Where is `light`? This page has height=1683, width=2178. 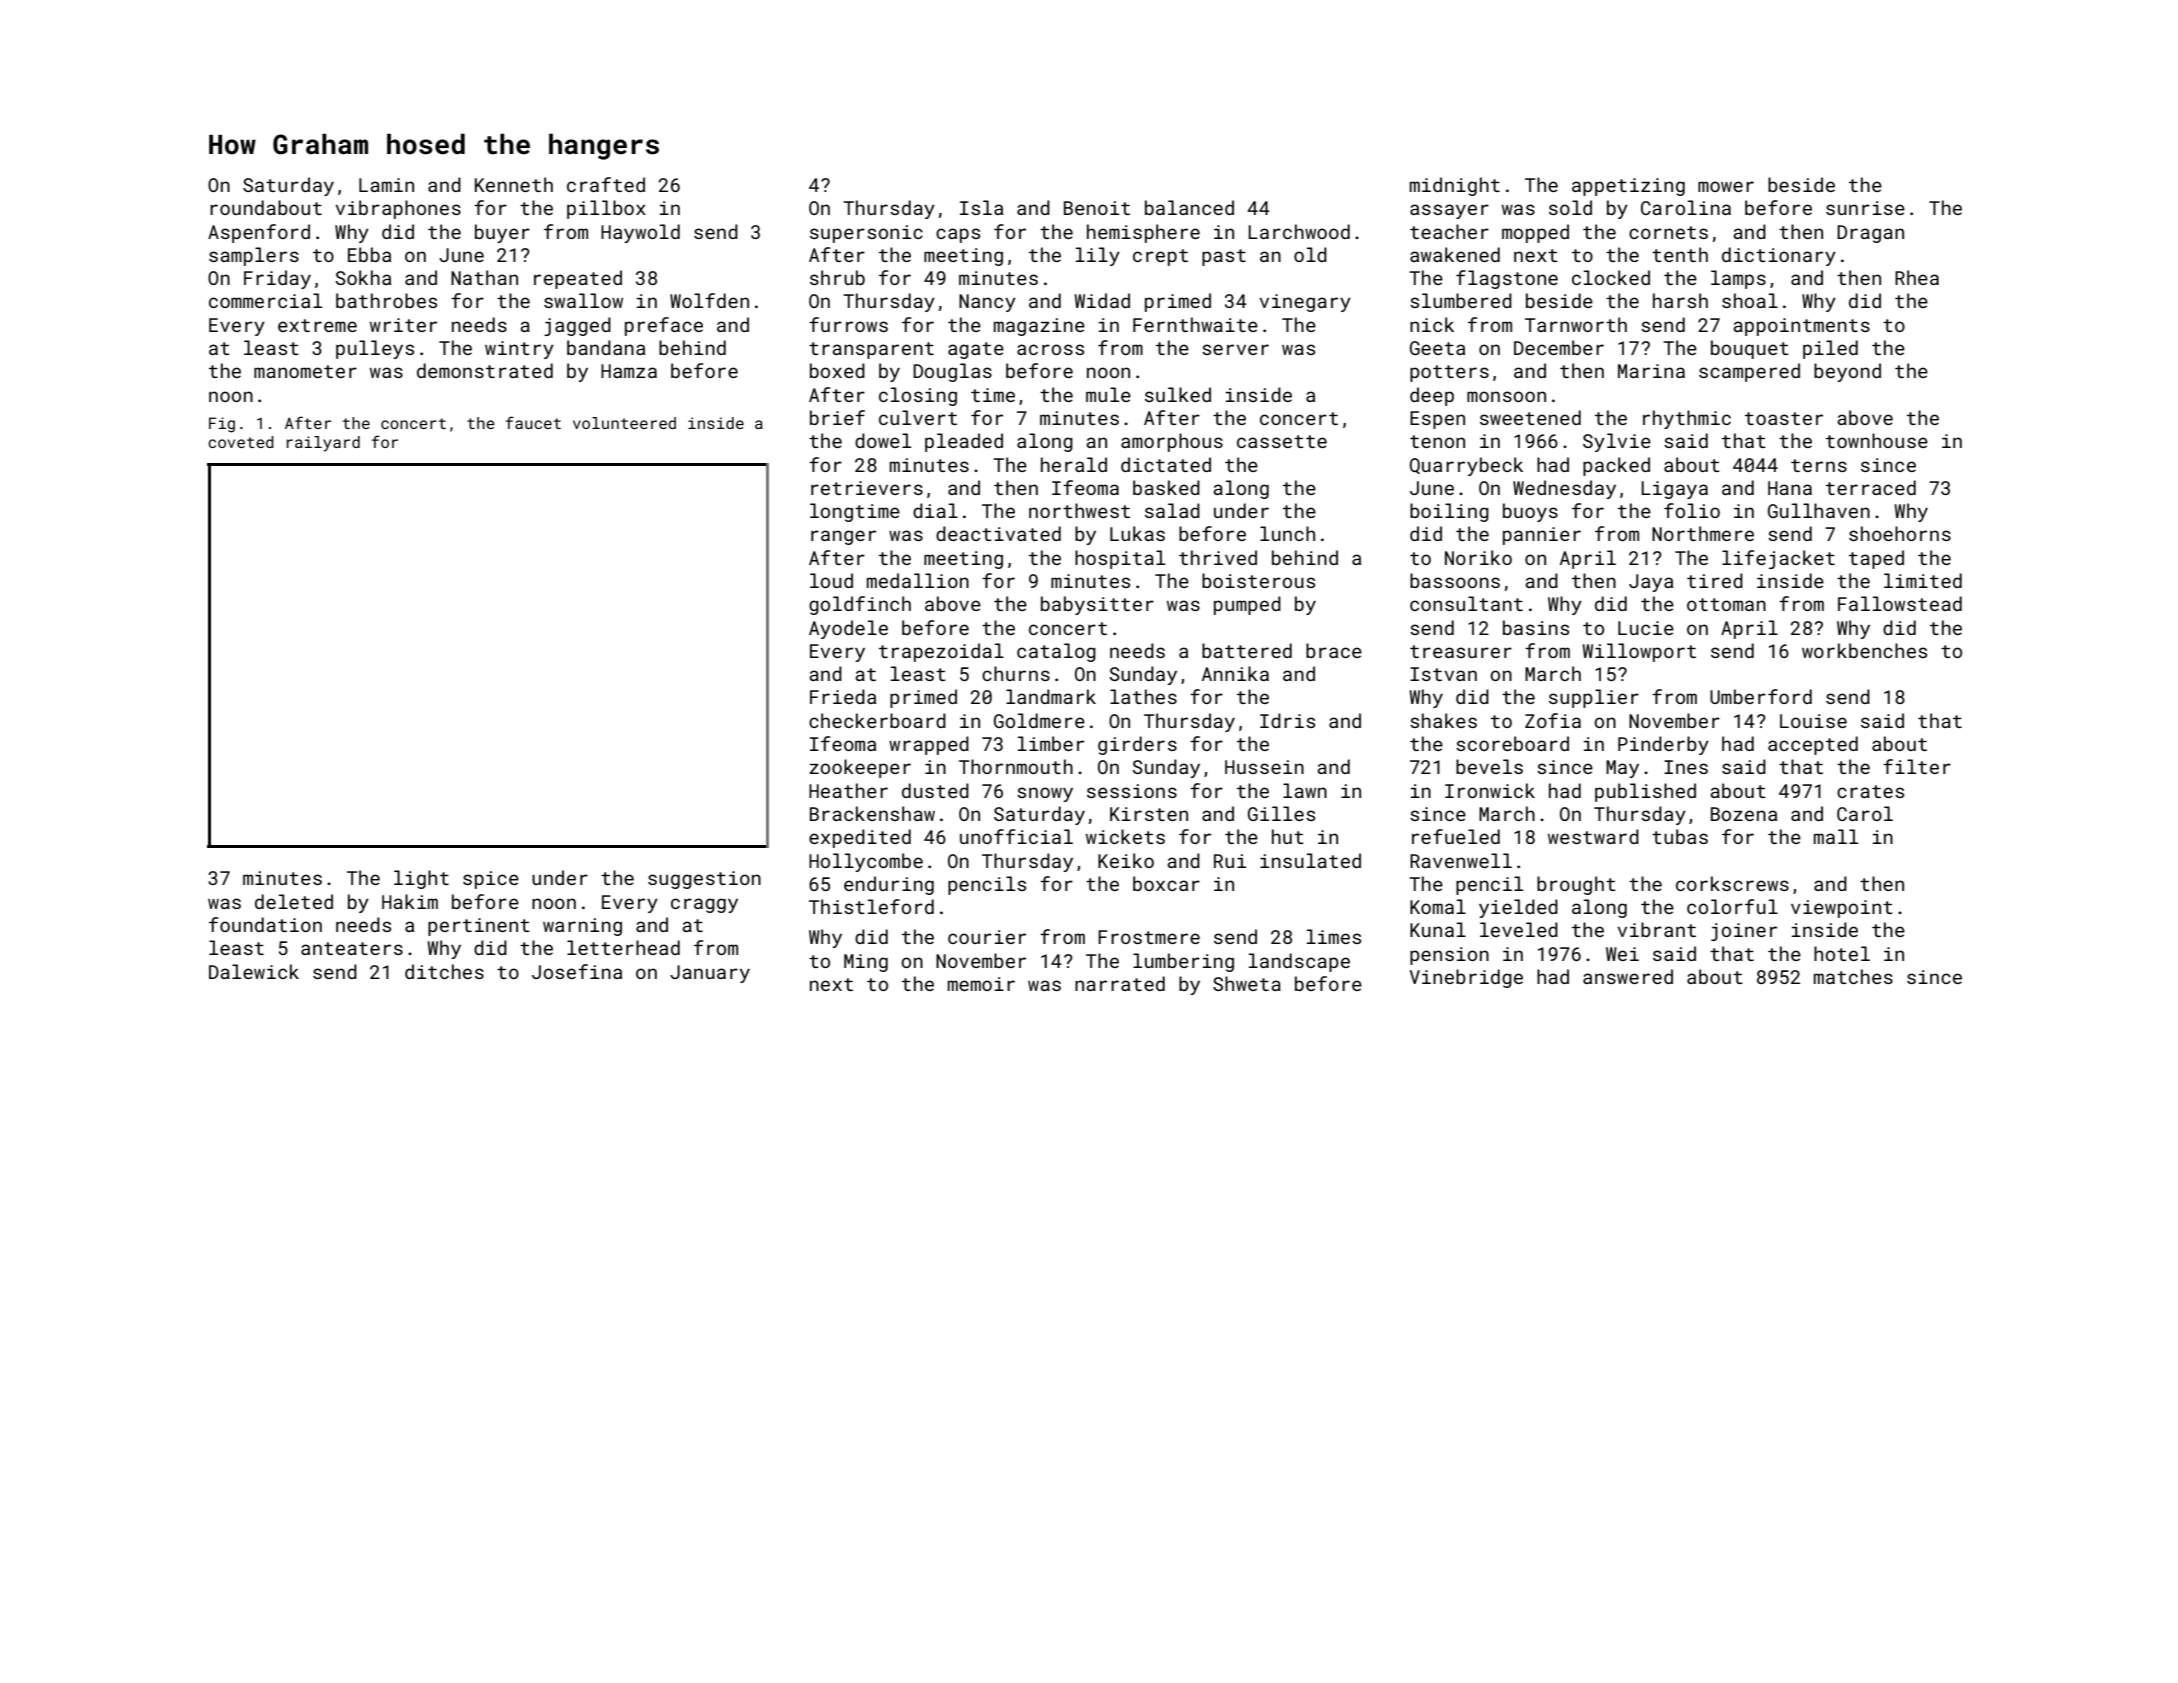
light is located at coordinates (421, 879).
